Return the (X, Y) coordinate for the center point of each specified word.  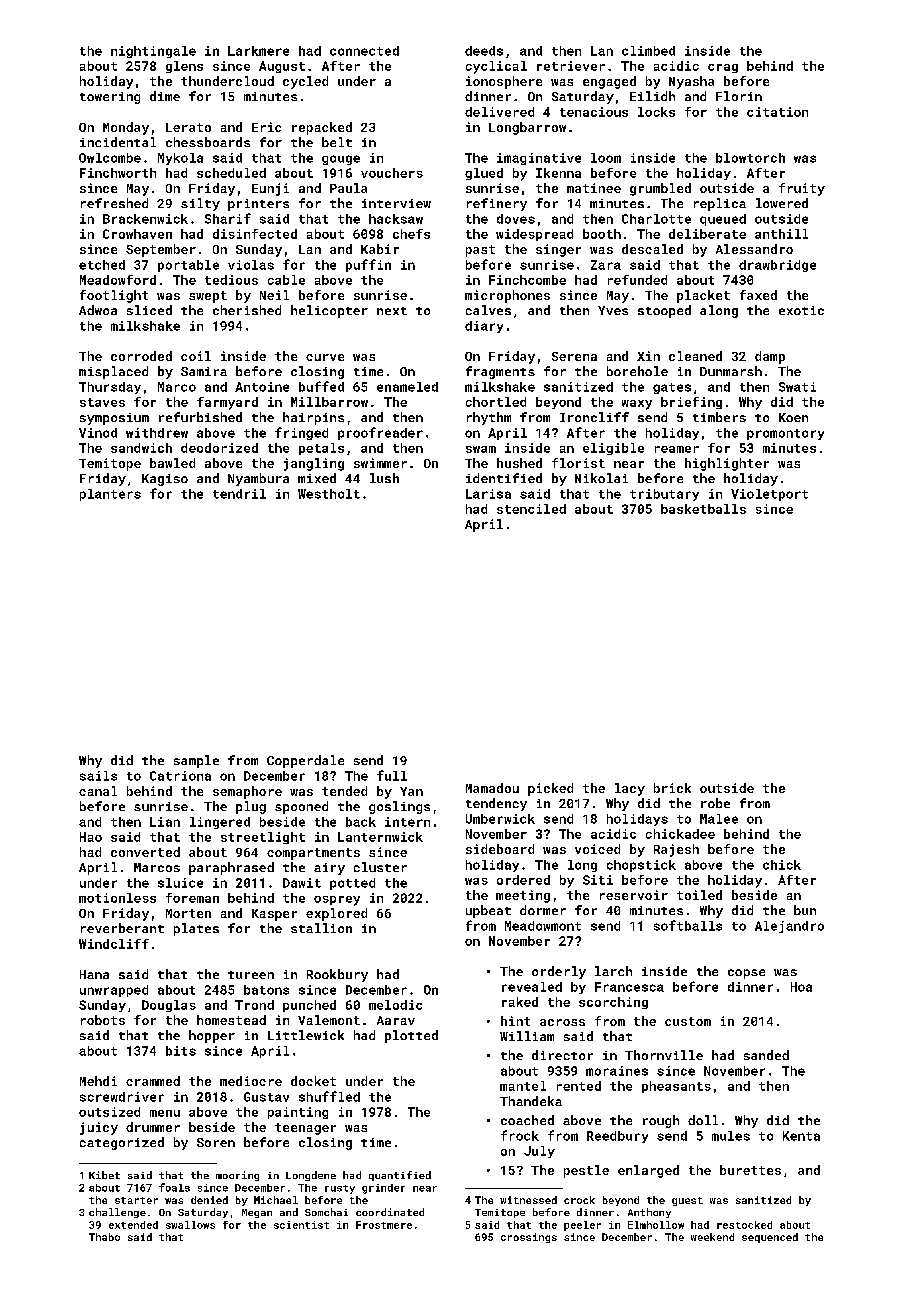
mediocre (251, 1081)
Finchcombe (527, 280)
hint (515, 1021)
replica (720, 204)
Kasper (274, 915)
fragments (500, 372)
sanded (766, 1055)
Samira (204, 371)
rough (661, 1121)
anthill (781, 234)
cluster (380, 867)
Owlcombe (110, 158)
